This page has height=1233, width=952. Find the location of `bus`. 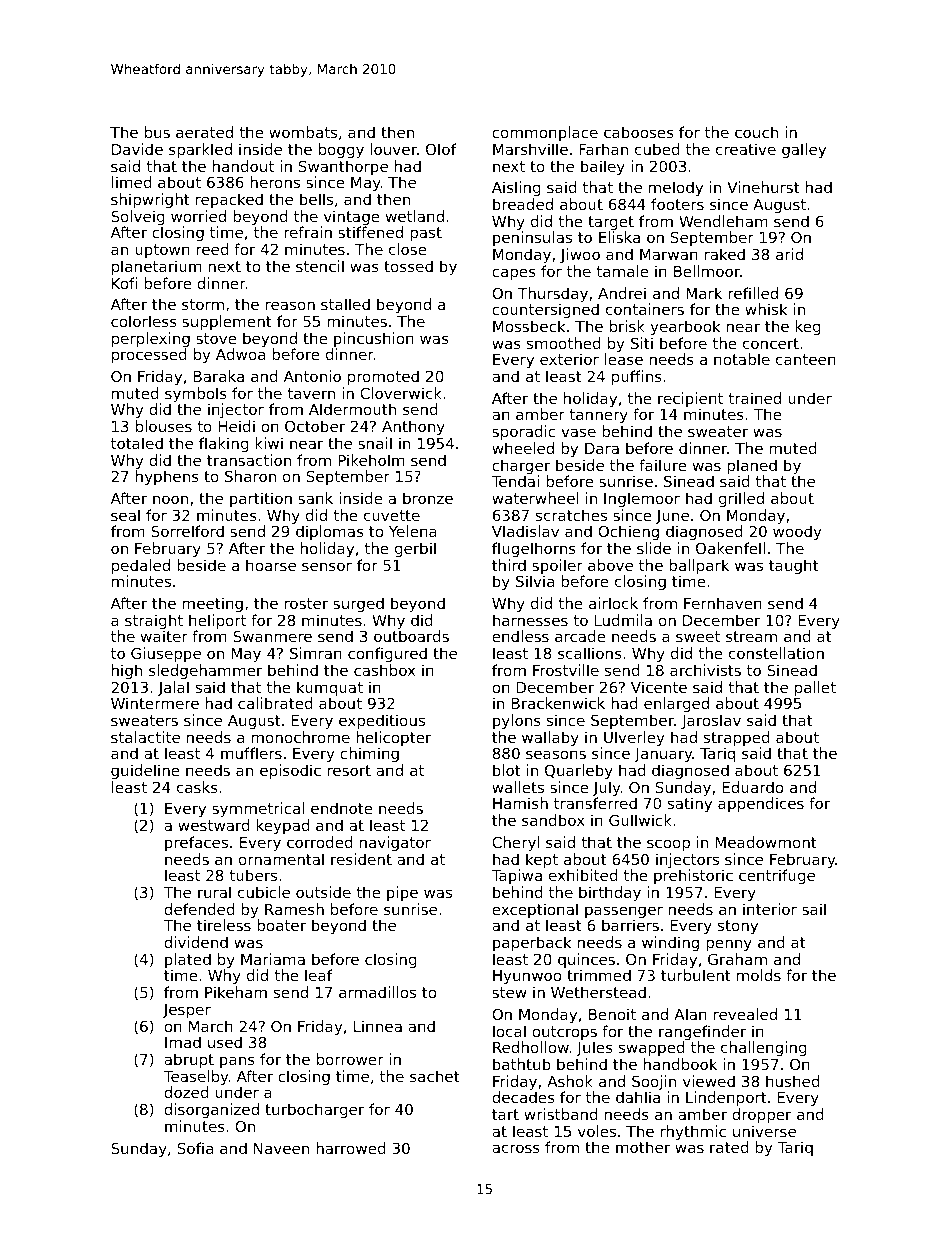

bus is located at coordinates (157, 132).
